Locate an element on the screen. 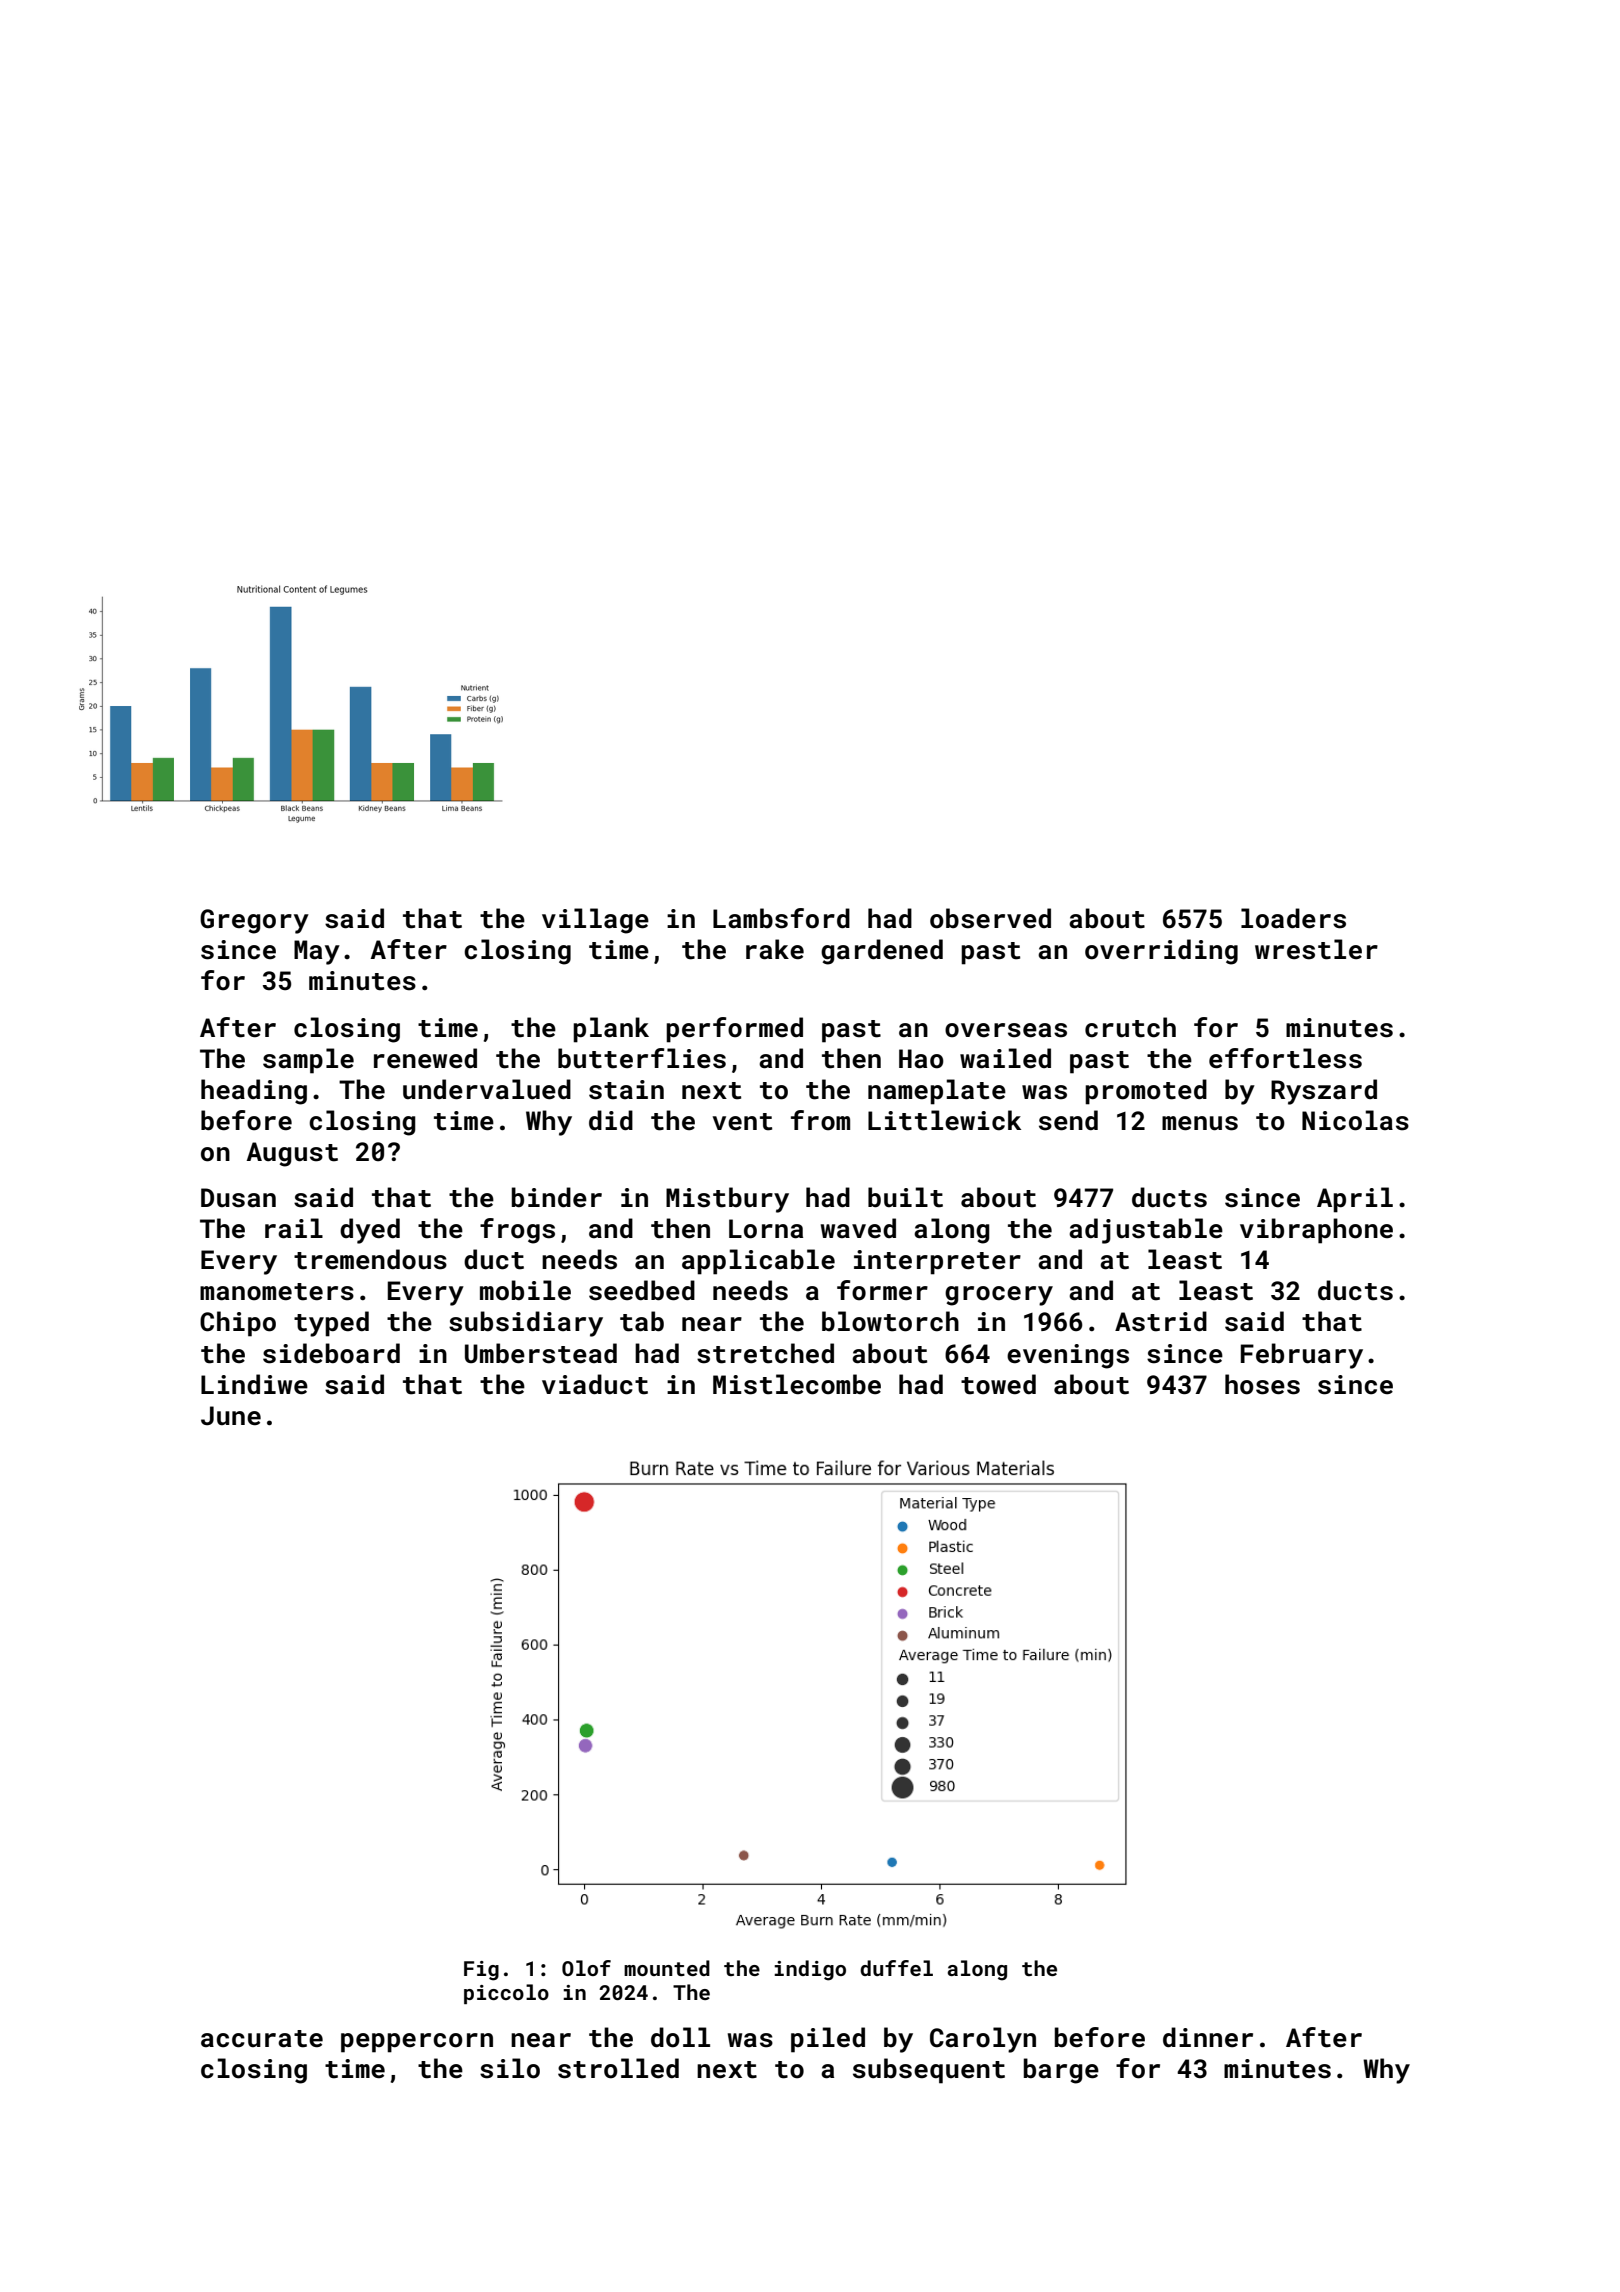 This screenshot has width=1620, height=2292. barge is located at coordinates (1061, 2071).
